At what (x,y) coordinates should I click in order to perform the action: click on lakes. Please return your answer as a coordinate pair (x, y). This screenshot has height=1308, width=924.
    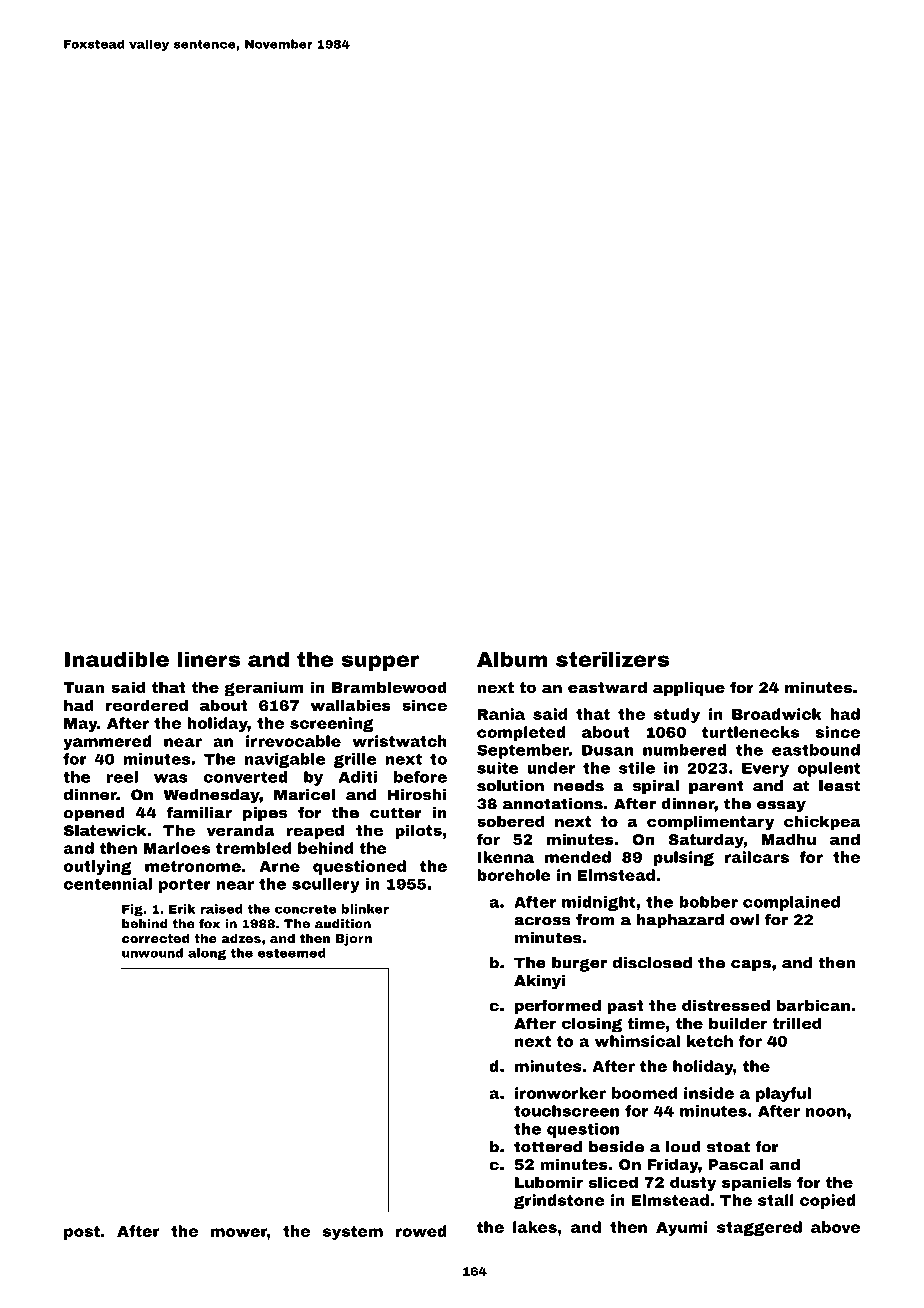
    Looking at the image, I should click on (535, 1227).
